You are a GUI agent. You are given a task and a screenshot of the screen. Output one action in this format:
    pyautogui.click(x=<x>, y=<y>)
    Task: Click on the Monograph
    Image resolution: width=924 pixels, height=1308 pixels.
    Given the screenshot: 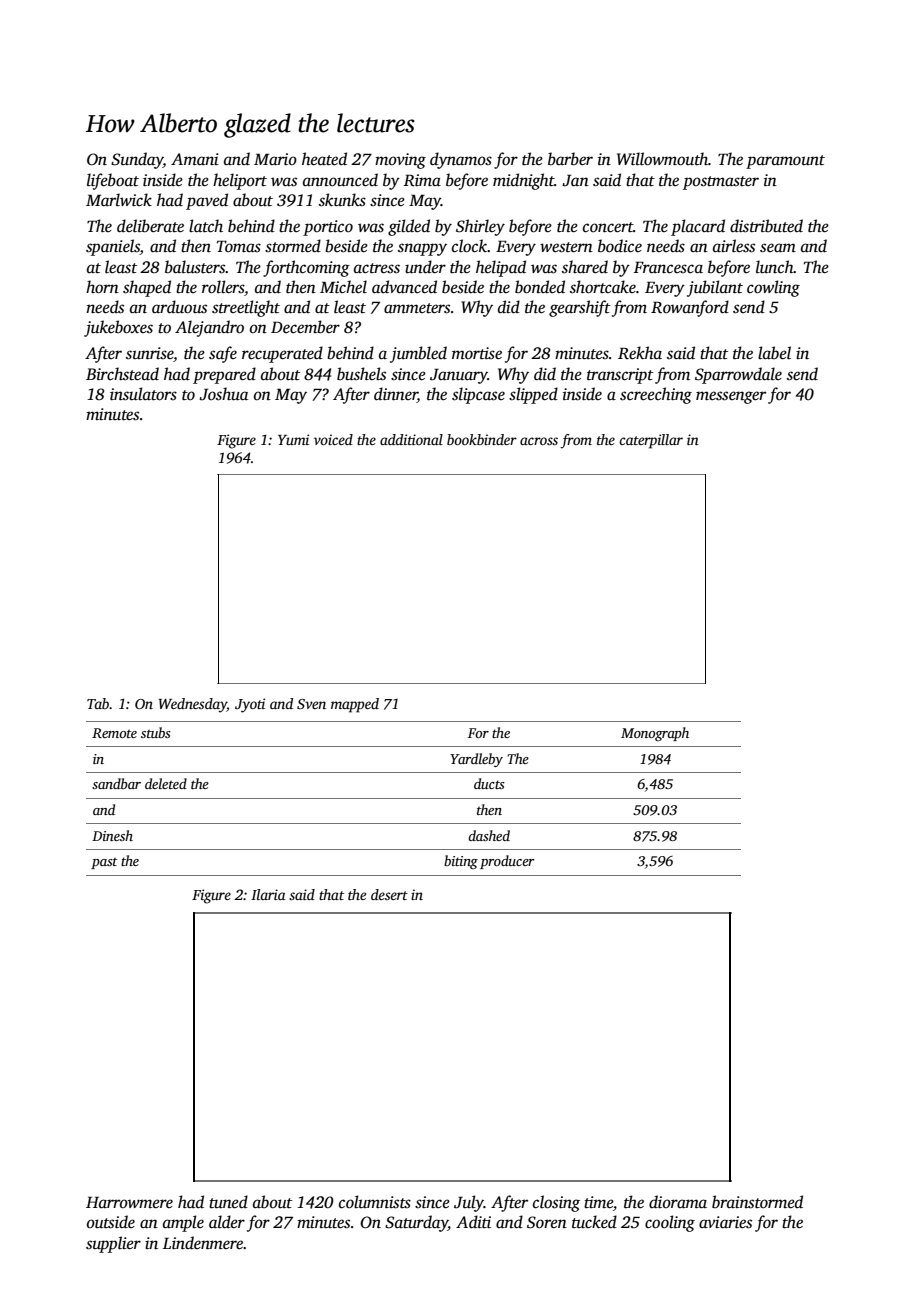 What is the action you would take?
    pyautogui.click(x=655, y=734)
